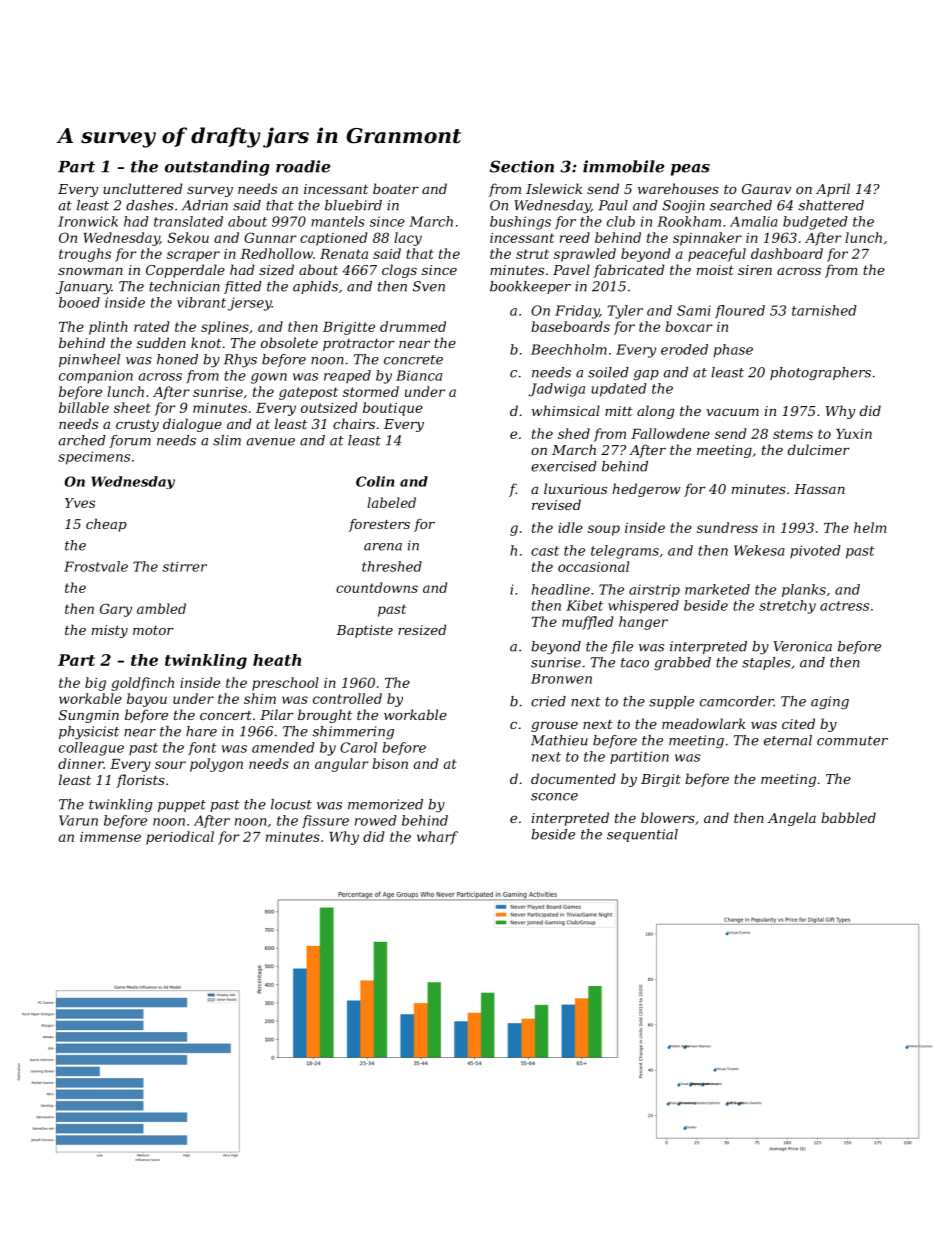  What do you see at coordinates (349, 328) in the image?
I see `Brigitte` at bounding box center [349, 328].
